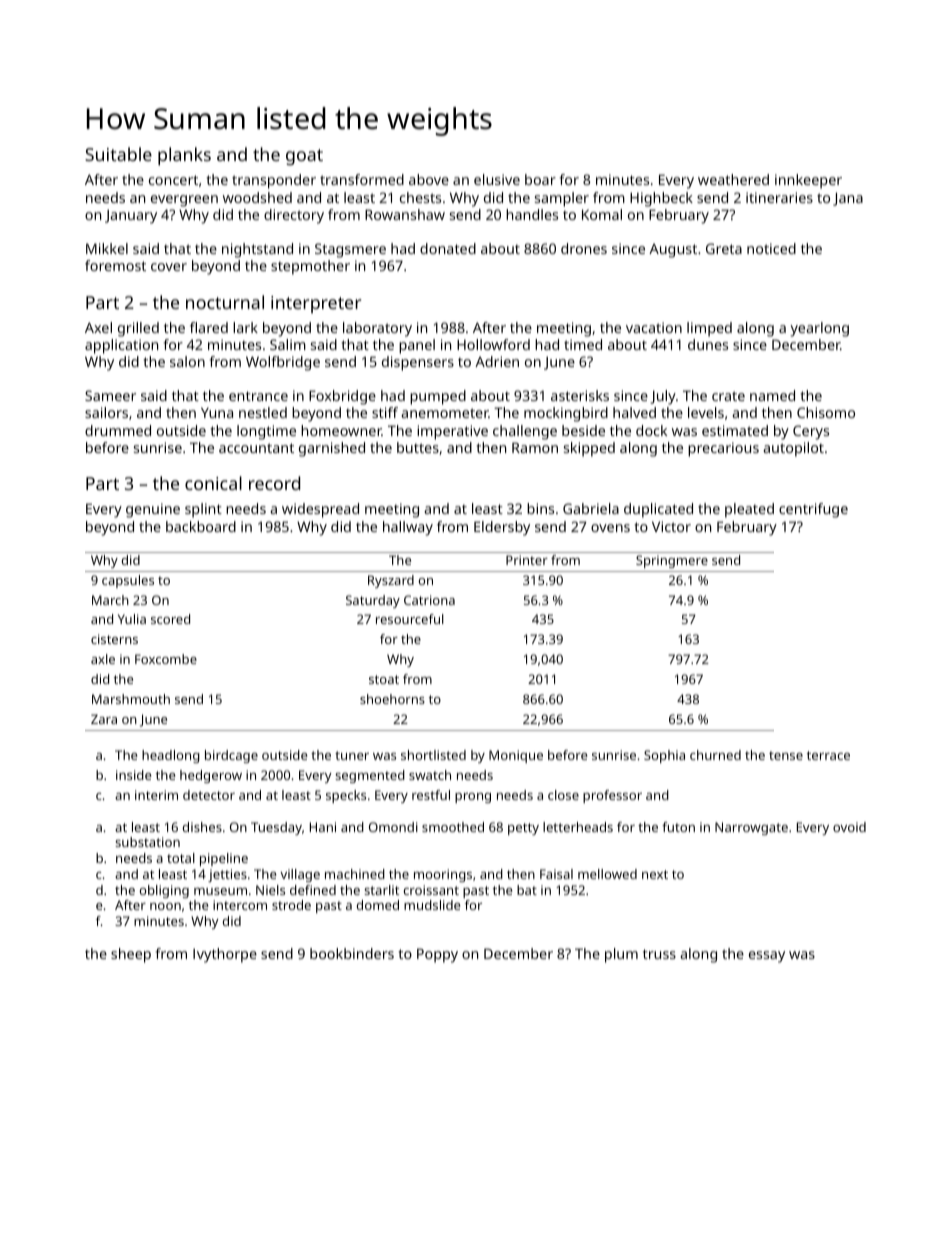 Image resolution: width=952 pixels, height=1233 pixels. What do you see at coordinates (131, 217) in the screenshot?
I see `January` at bounding box center [131, 217].
